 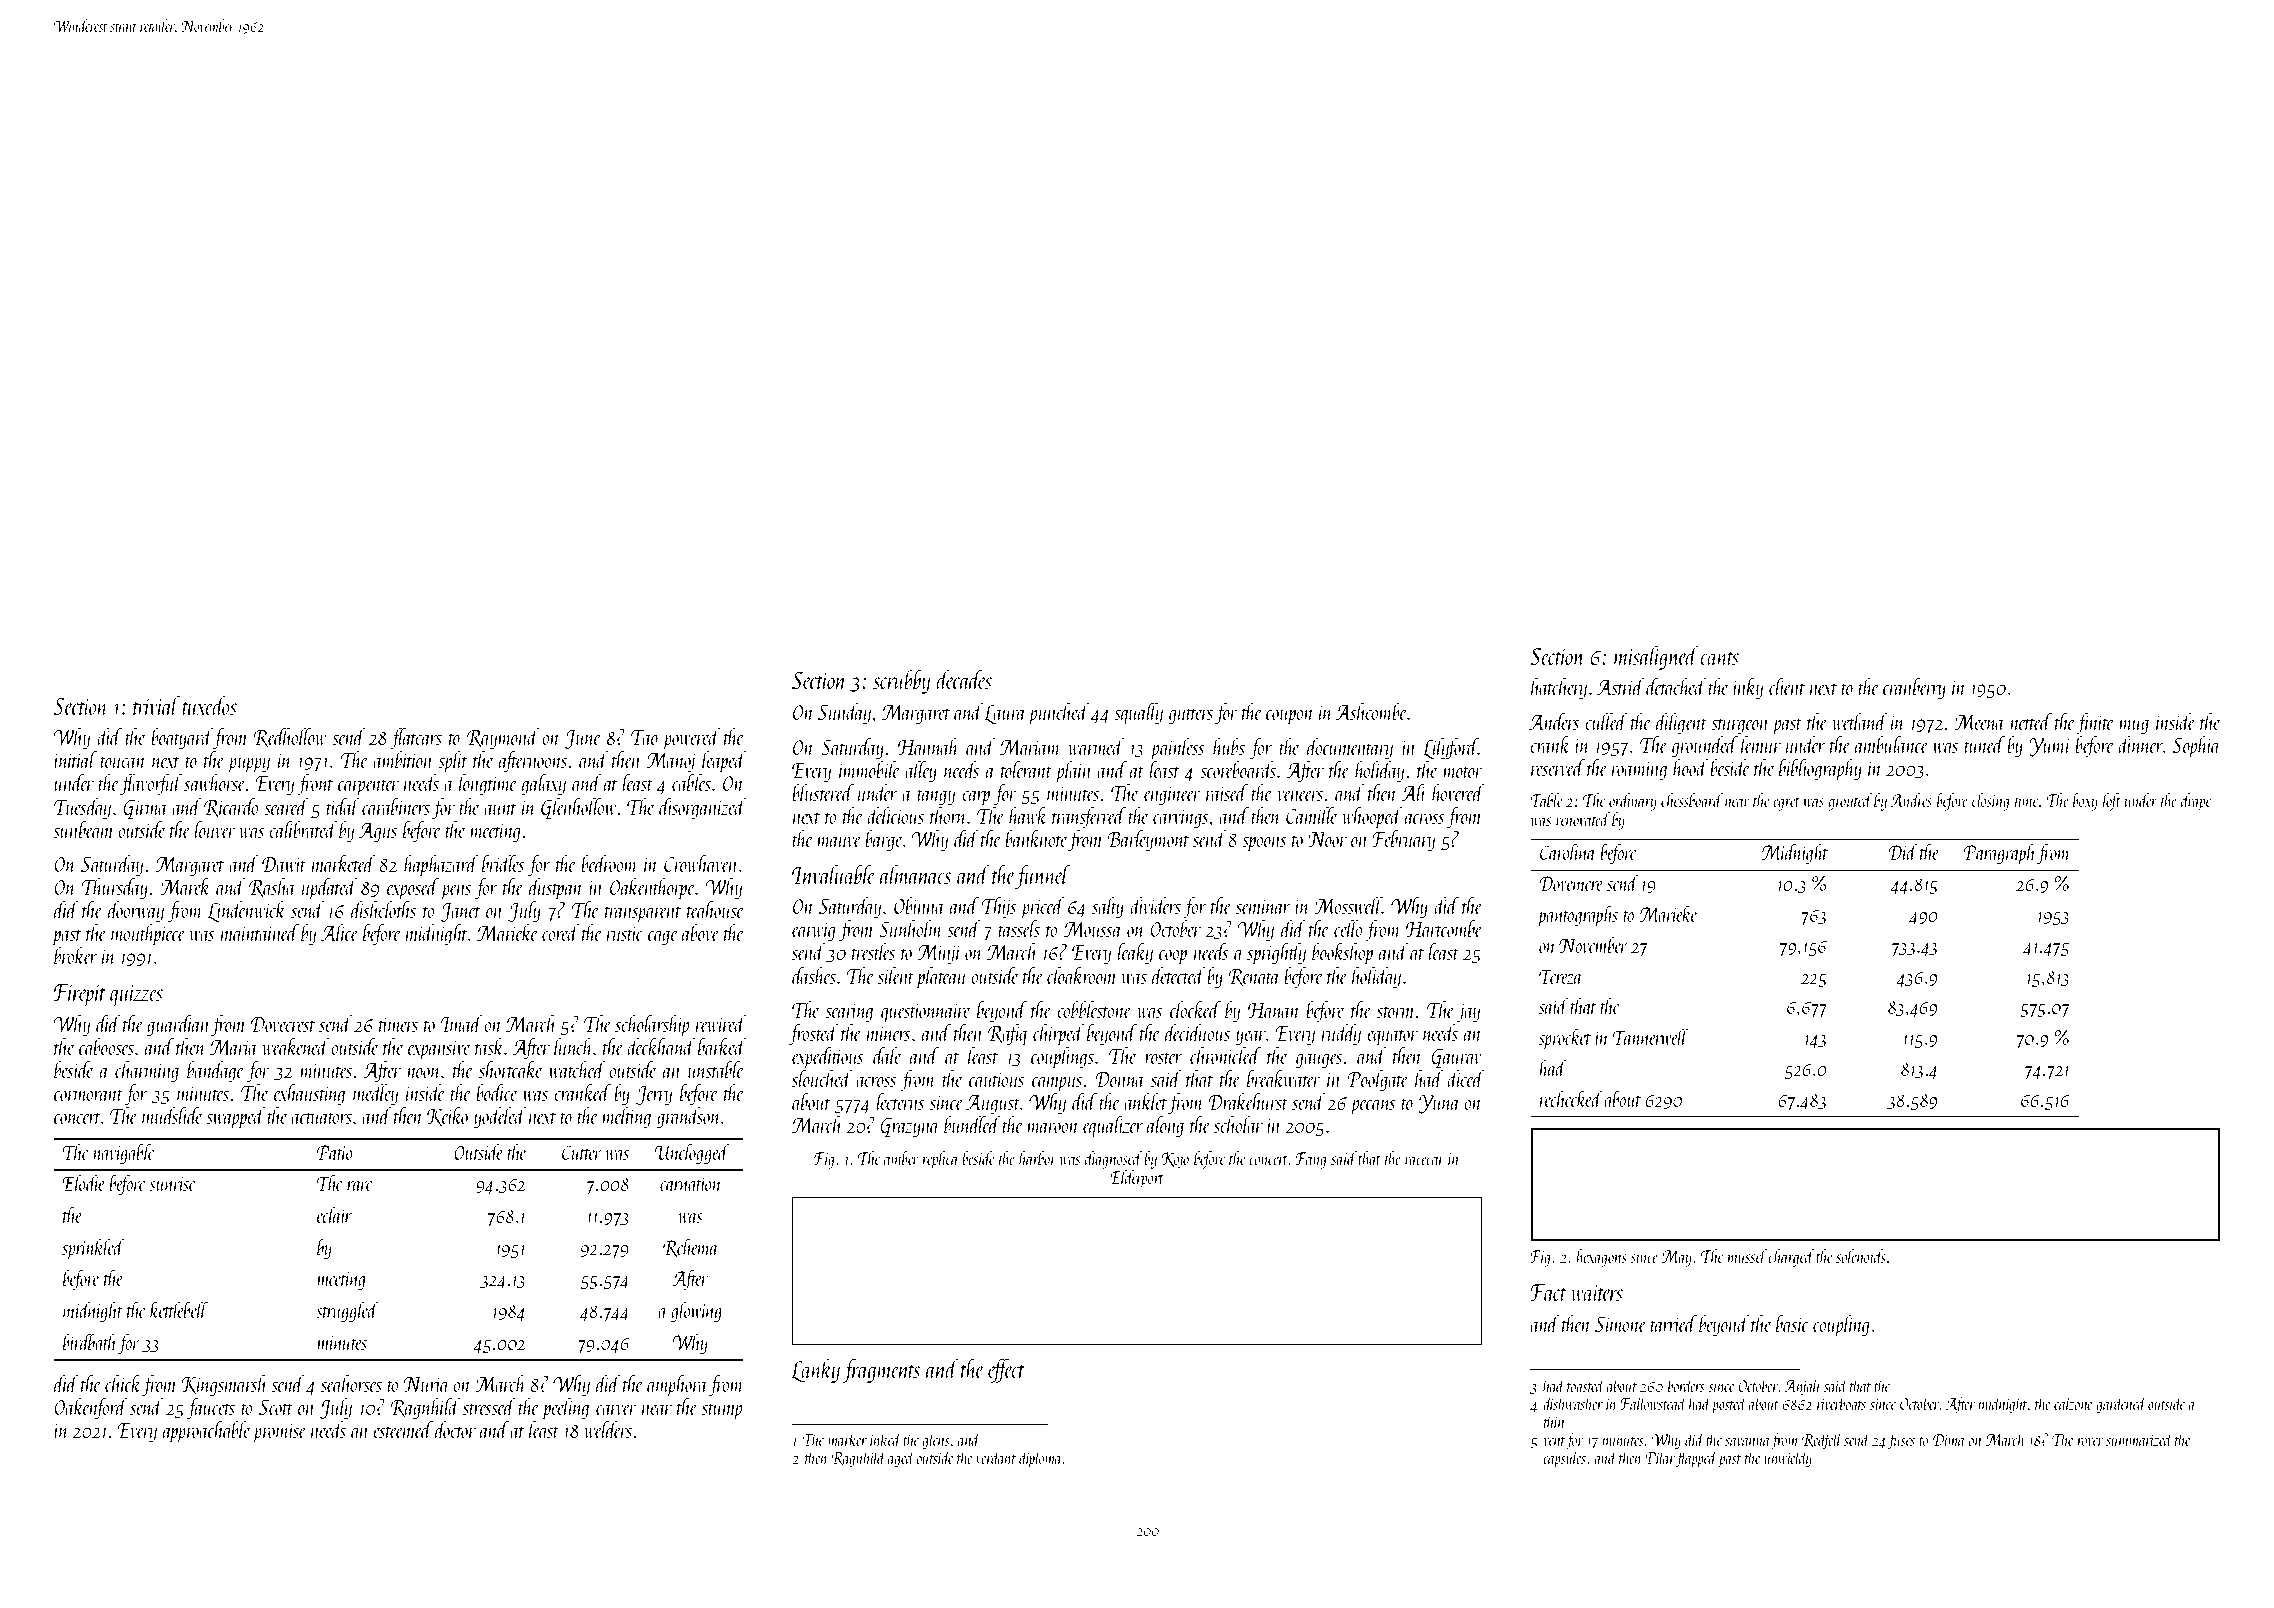 What do you see at coordinates (447, 1116) in the screenshot?
I see `Keiko` at bounding box center [447, 1116].
